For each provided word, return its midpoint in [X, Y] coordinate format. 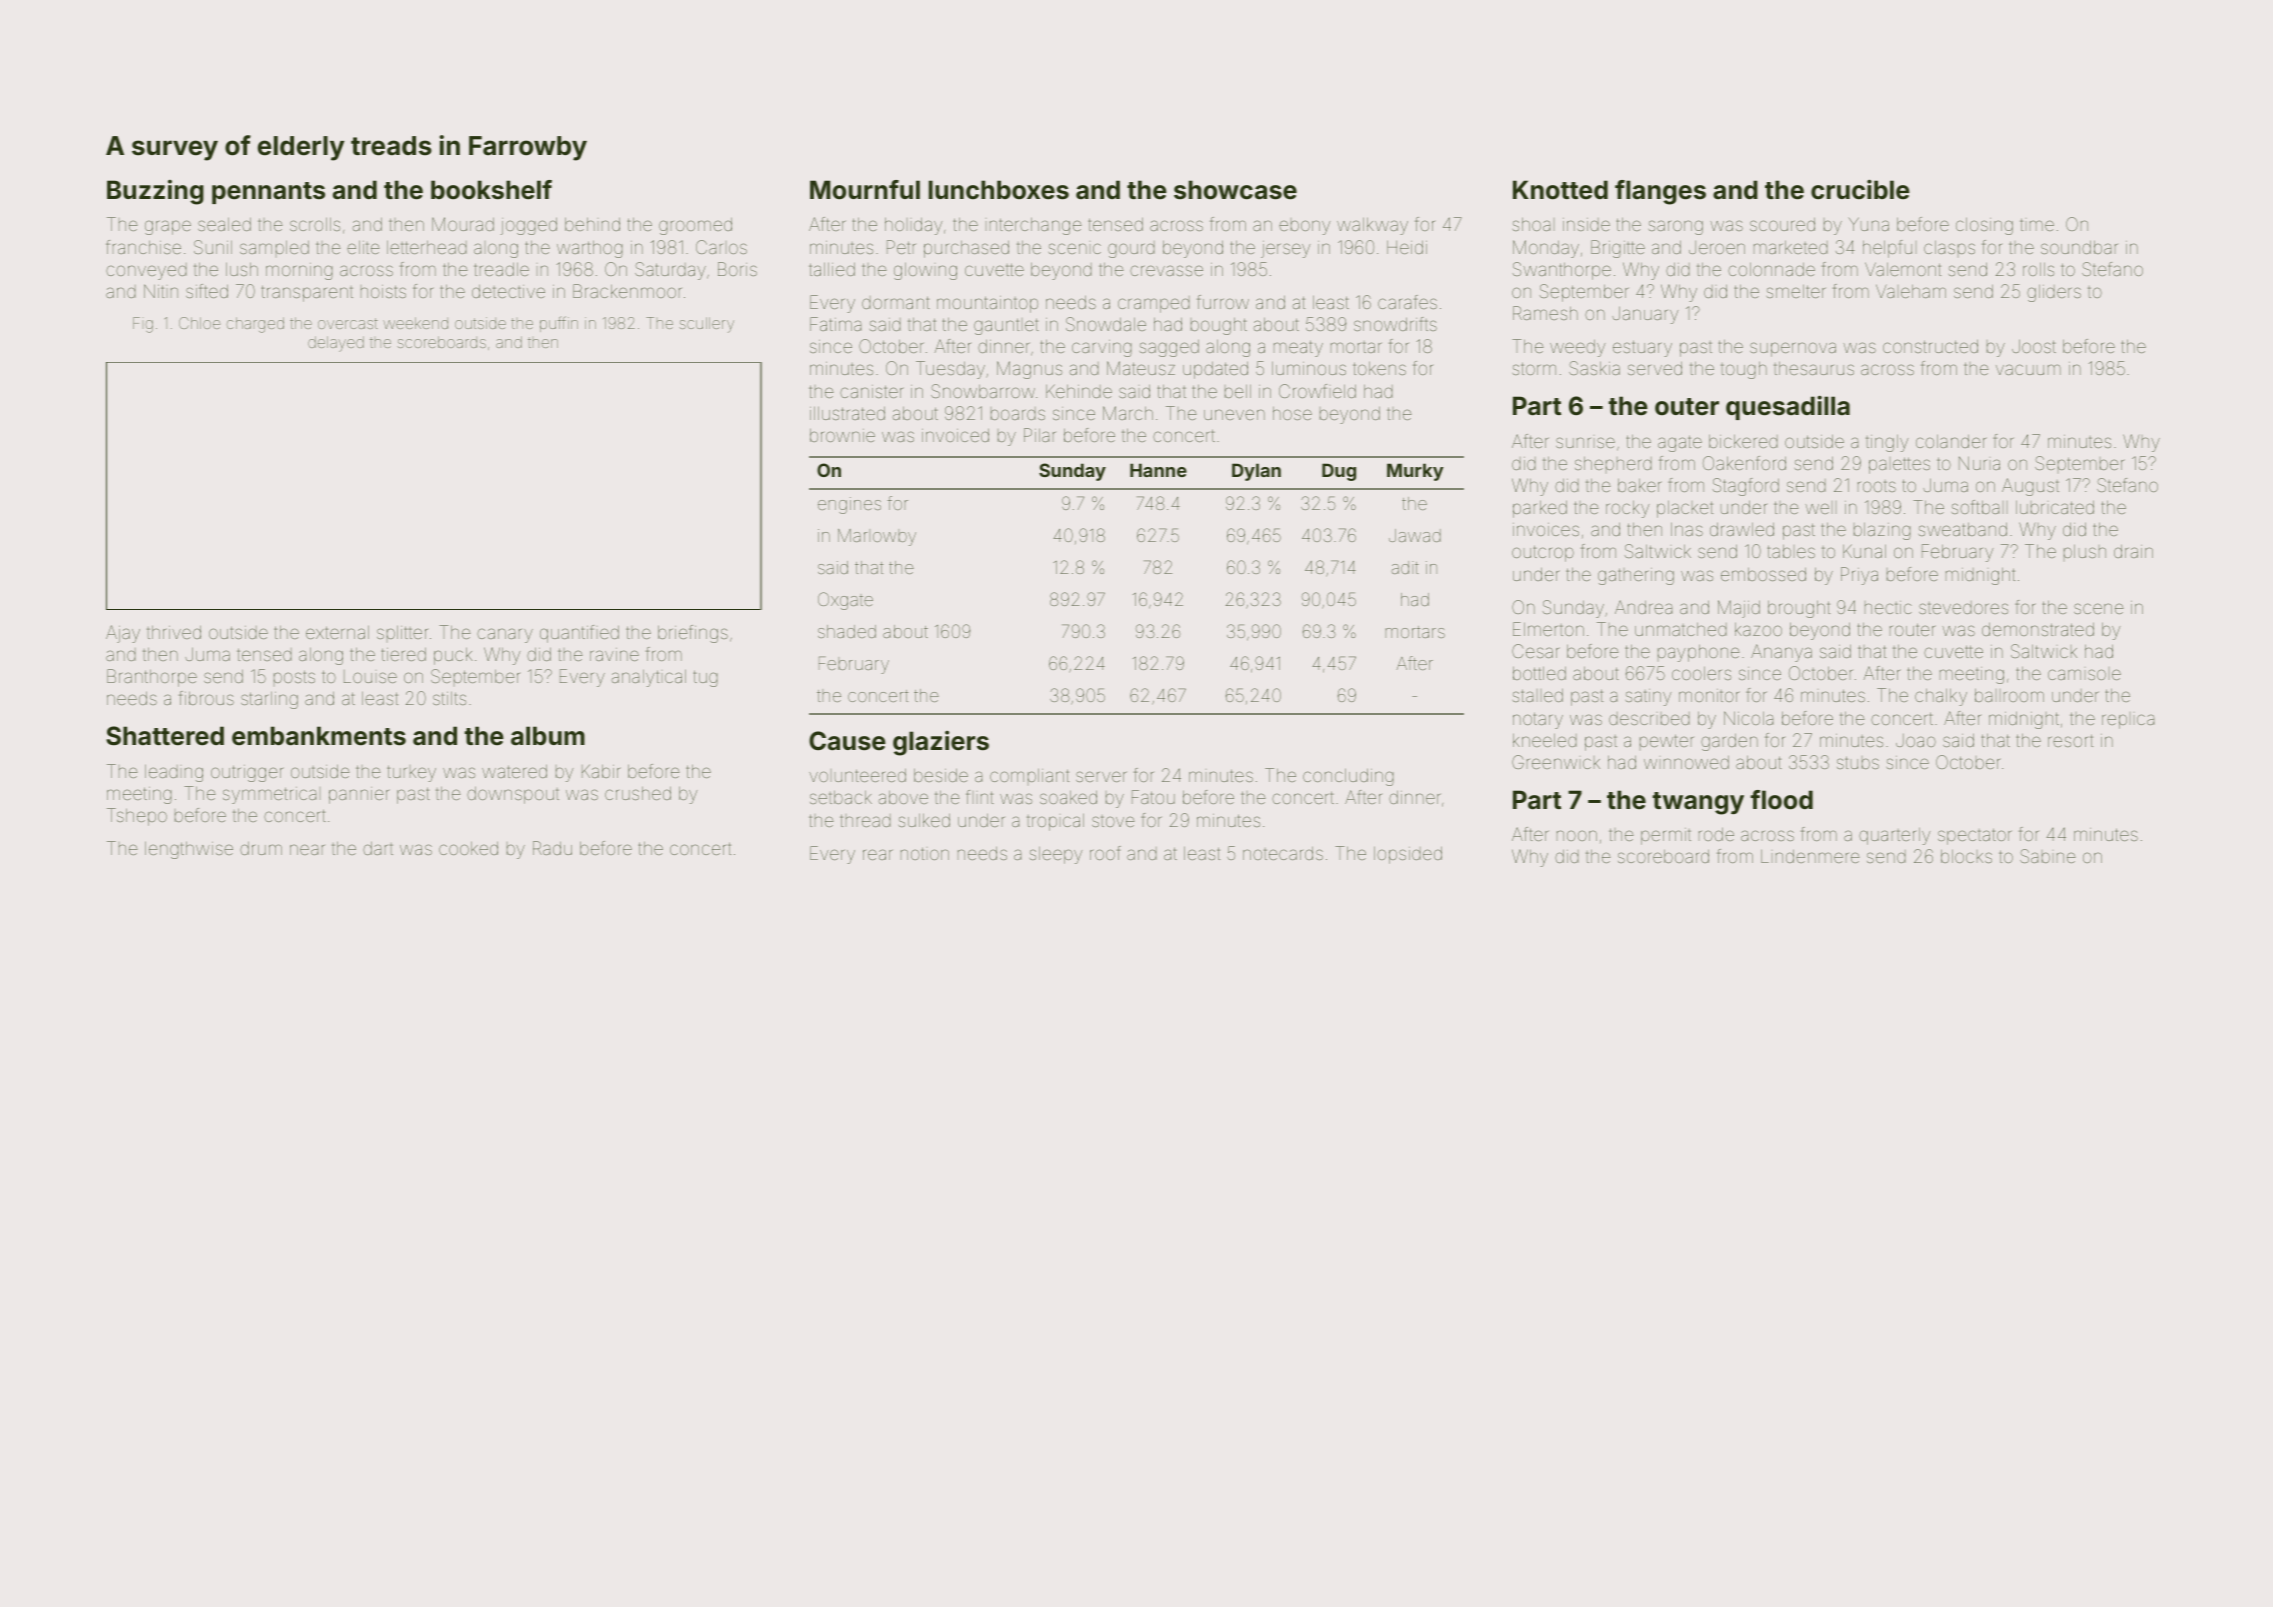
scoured [1782, 224]
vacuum [2028, 369]
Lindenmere [1810, 856]
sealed [224, 224]
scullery [707, 325]
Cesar [1536, 651]
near [307, 849]
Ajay [123, 634]
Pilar [1039, 435]
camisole [2084, 674]
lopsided [1408, 855]
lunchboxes [999, 190]
